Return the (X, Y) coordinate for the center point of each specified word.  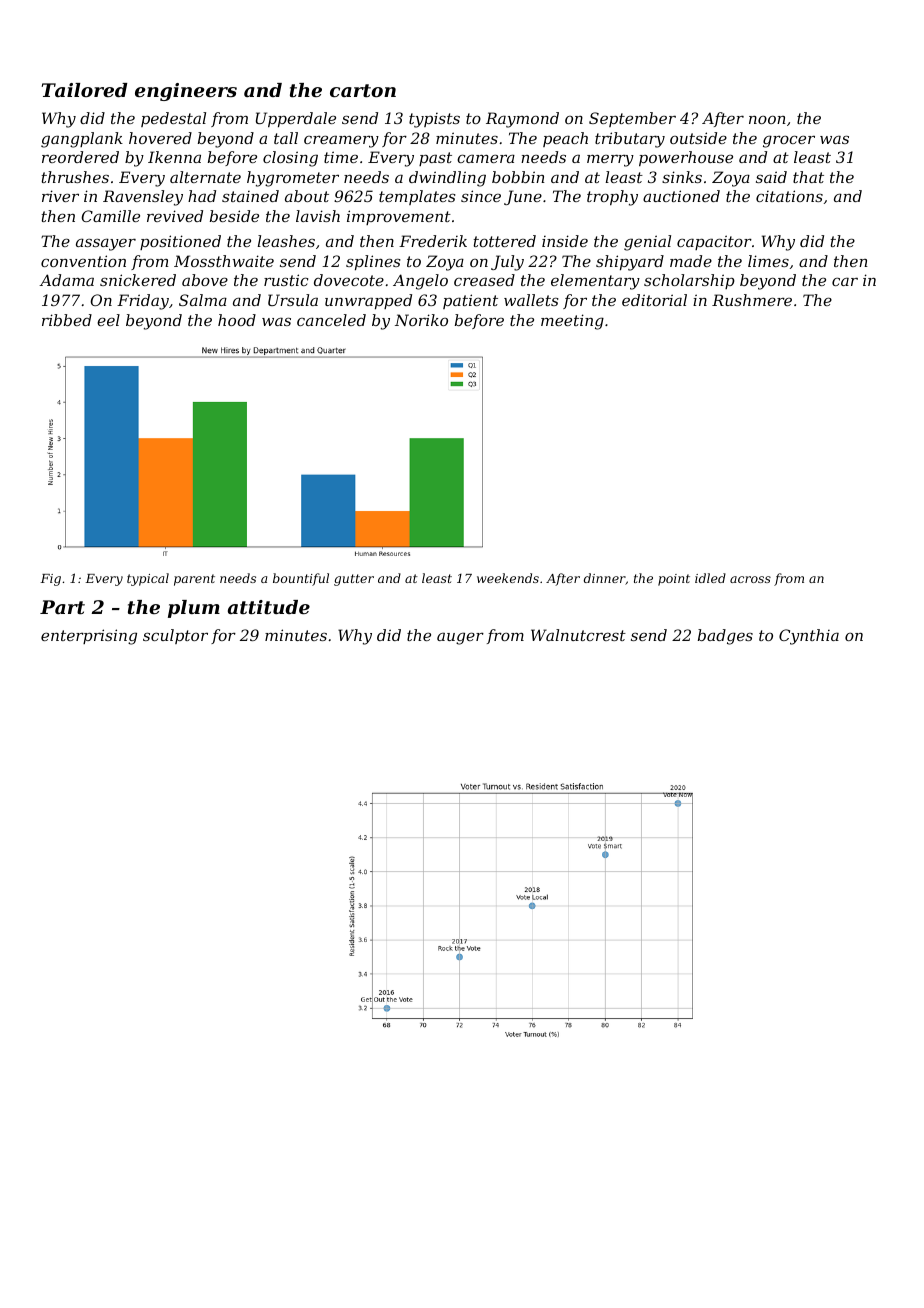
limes (768, 261)
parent (194, 580)
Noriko (421, 320)
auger (460, 638)
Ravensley (143, 198)
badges (725, 637)
